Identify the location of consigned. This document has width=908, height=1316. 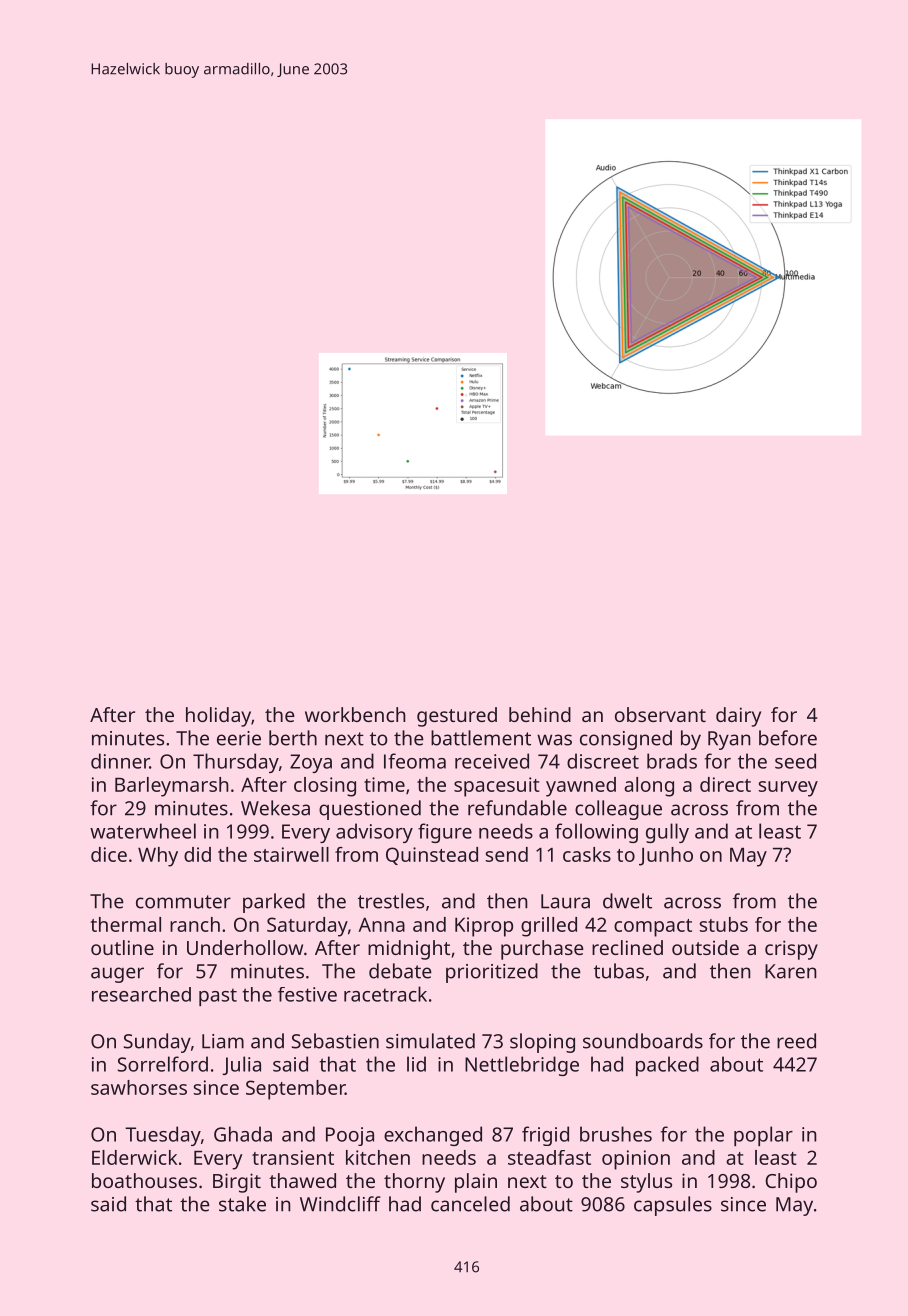
(626, 740).
